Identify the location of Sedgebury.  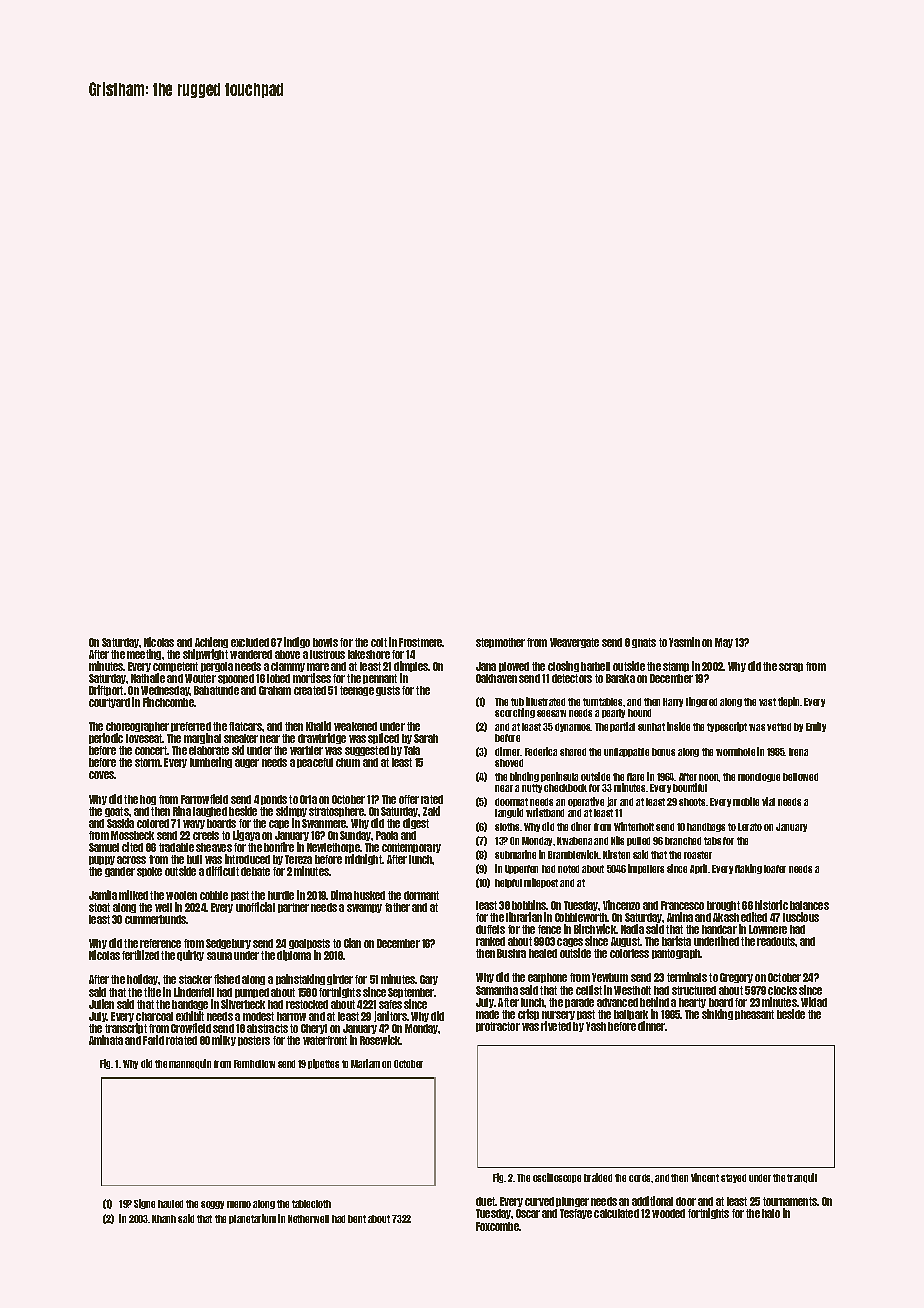
(228, 944).
